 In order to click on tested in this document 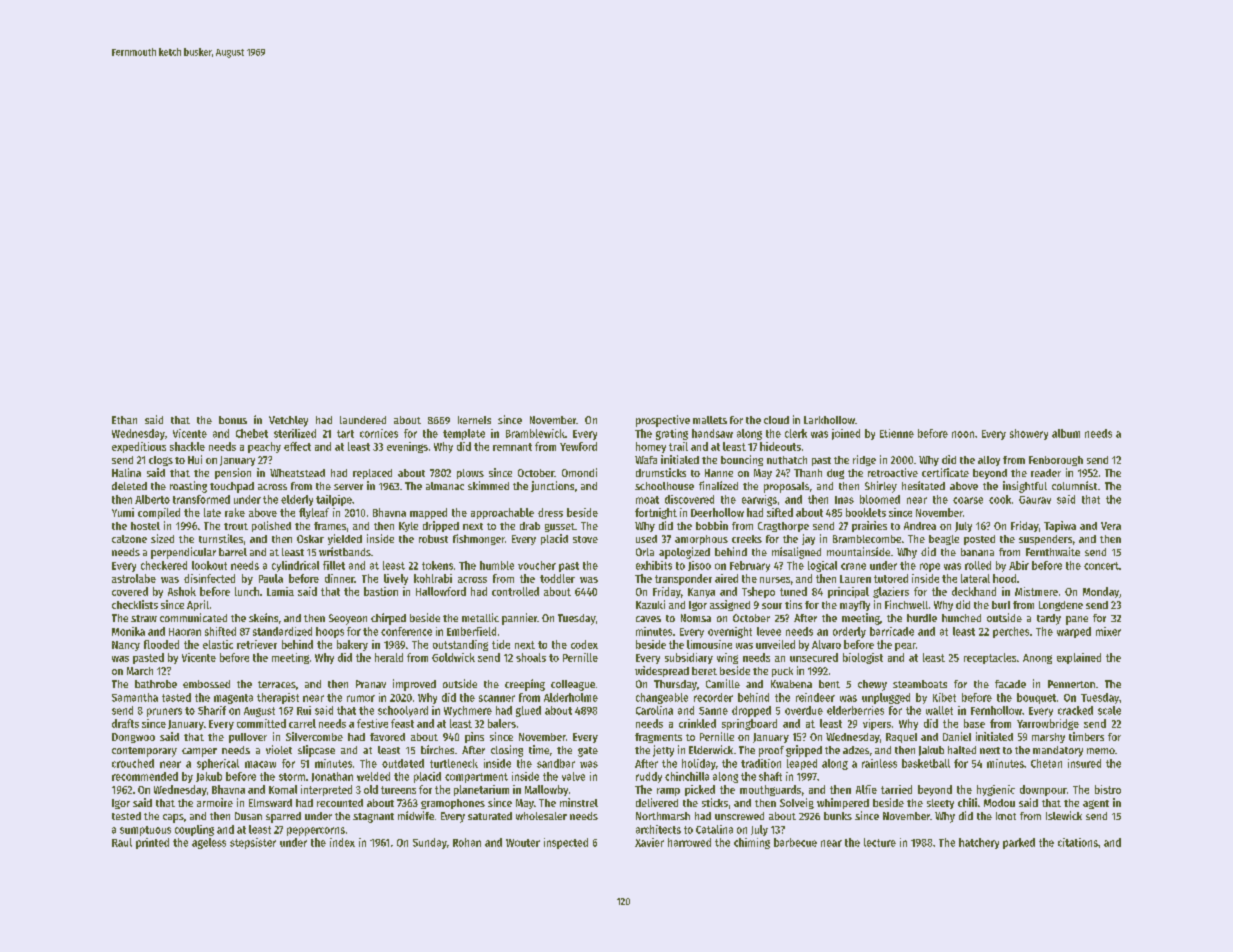, I will do `click(126, 816)`.
